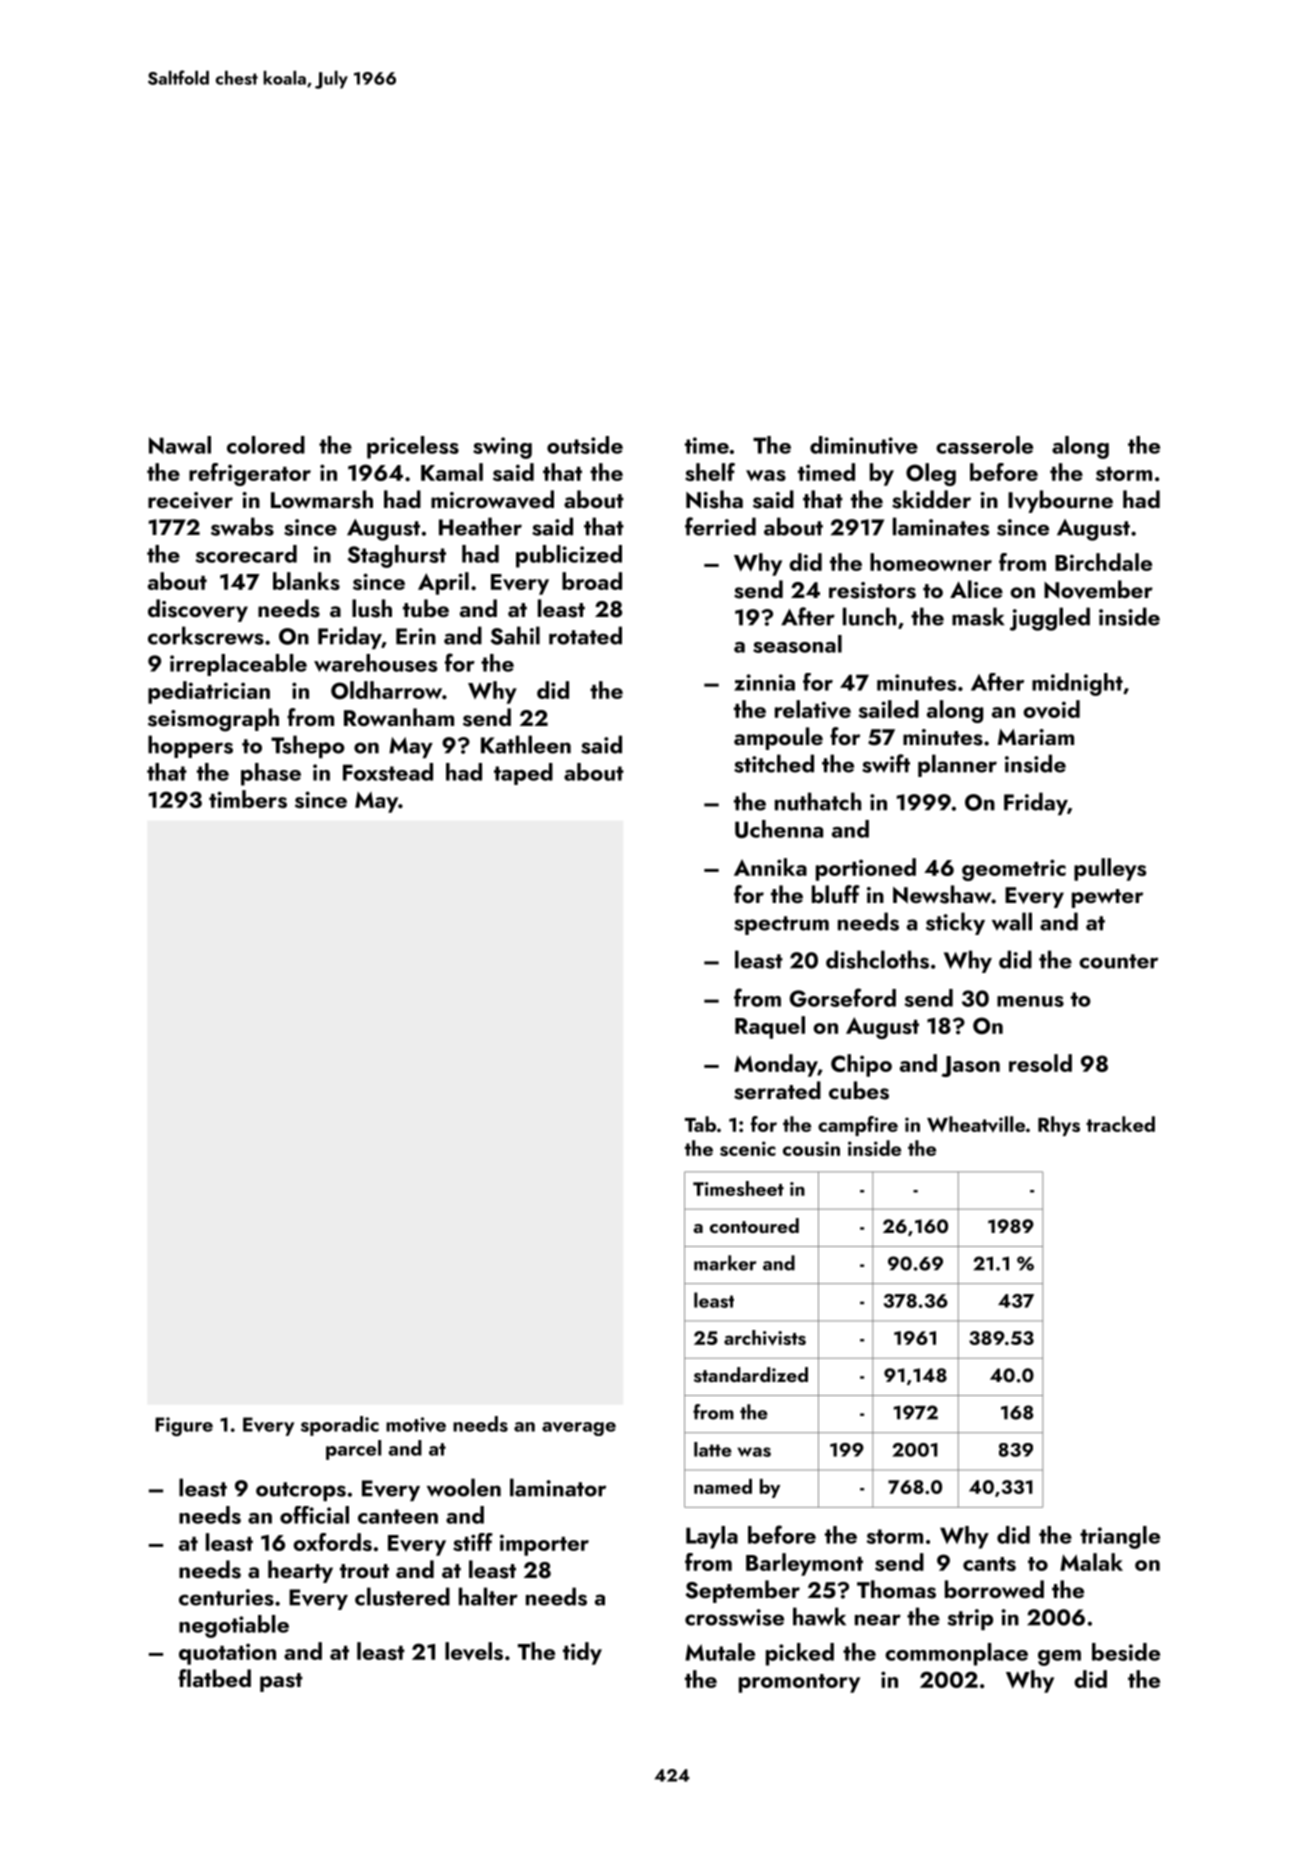 The height and width of the image is (1849, 1308). Describe the element at coordinates (579, 1429) in the image. I see `average` at that location.
